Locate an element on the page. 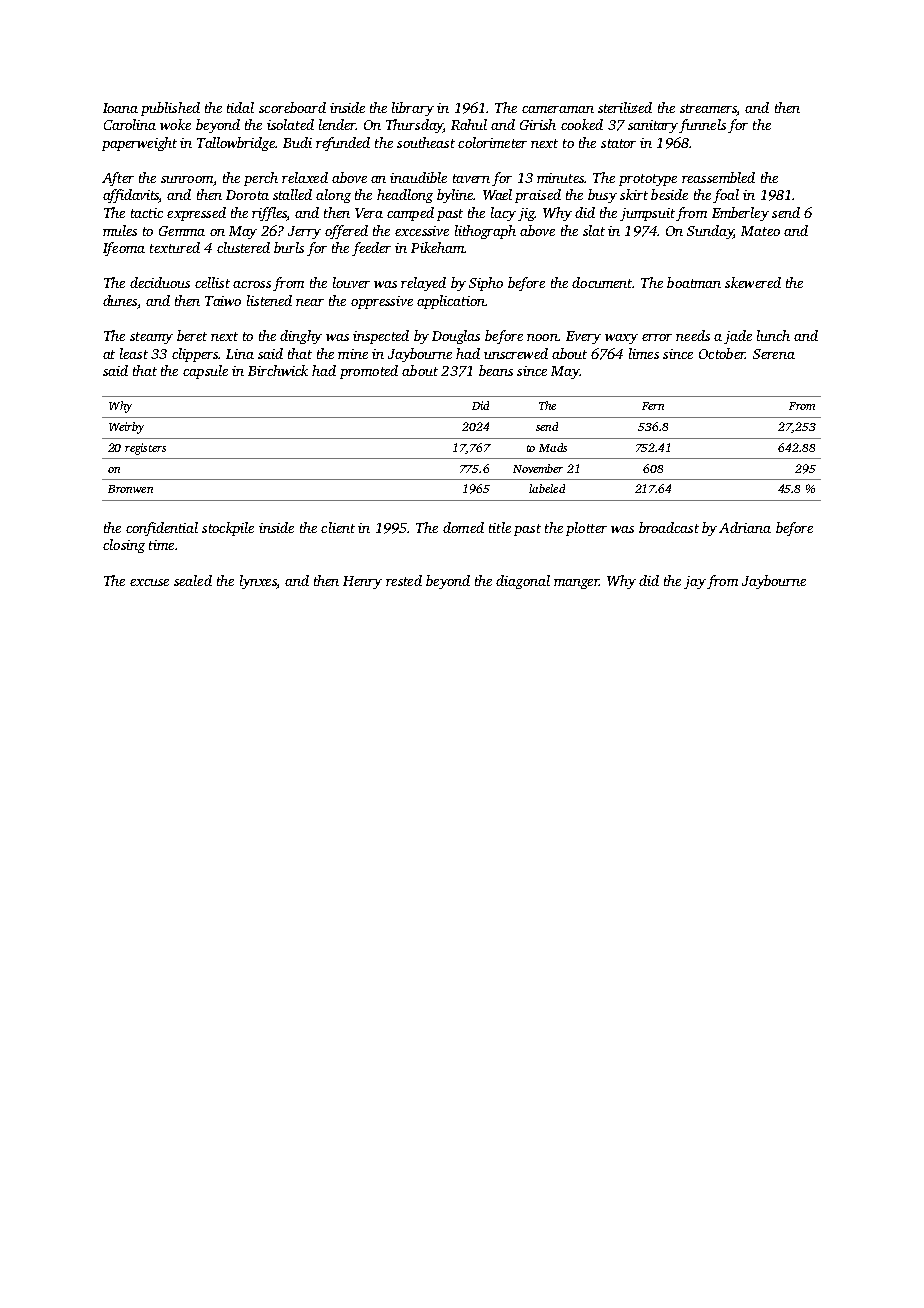 The height and width of the document is (1308, 924). tidal is located at coordinates (240, 107).
